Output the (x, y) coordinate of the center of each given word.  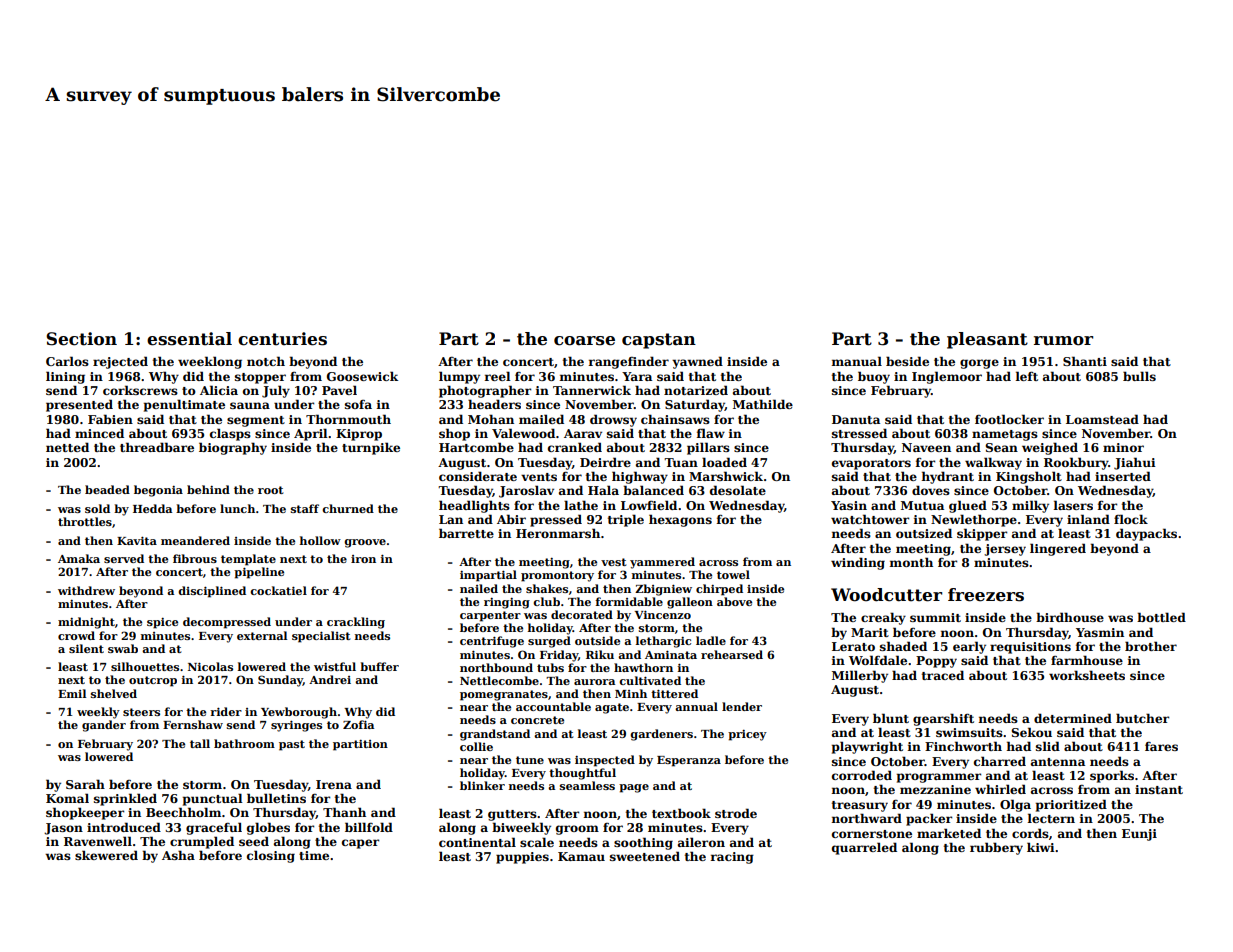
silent (86, 648)
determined (1073, 718)
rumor (1063, 341)
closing (271, 856)
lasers (1073, 505)
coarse (584, 341)
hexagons (680, 520)
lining (65, 377)
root (270, 490)
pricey (747, 735)
